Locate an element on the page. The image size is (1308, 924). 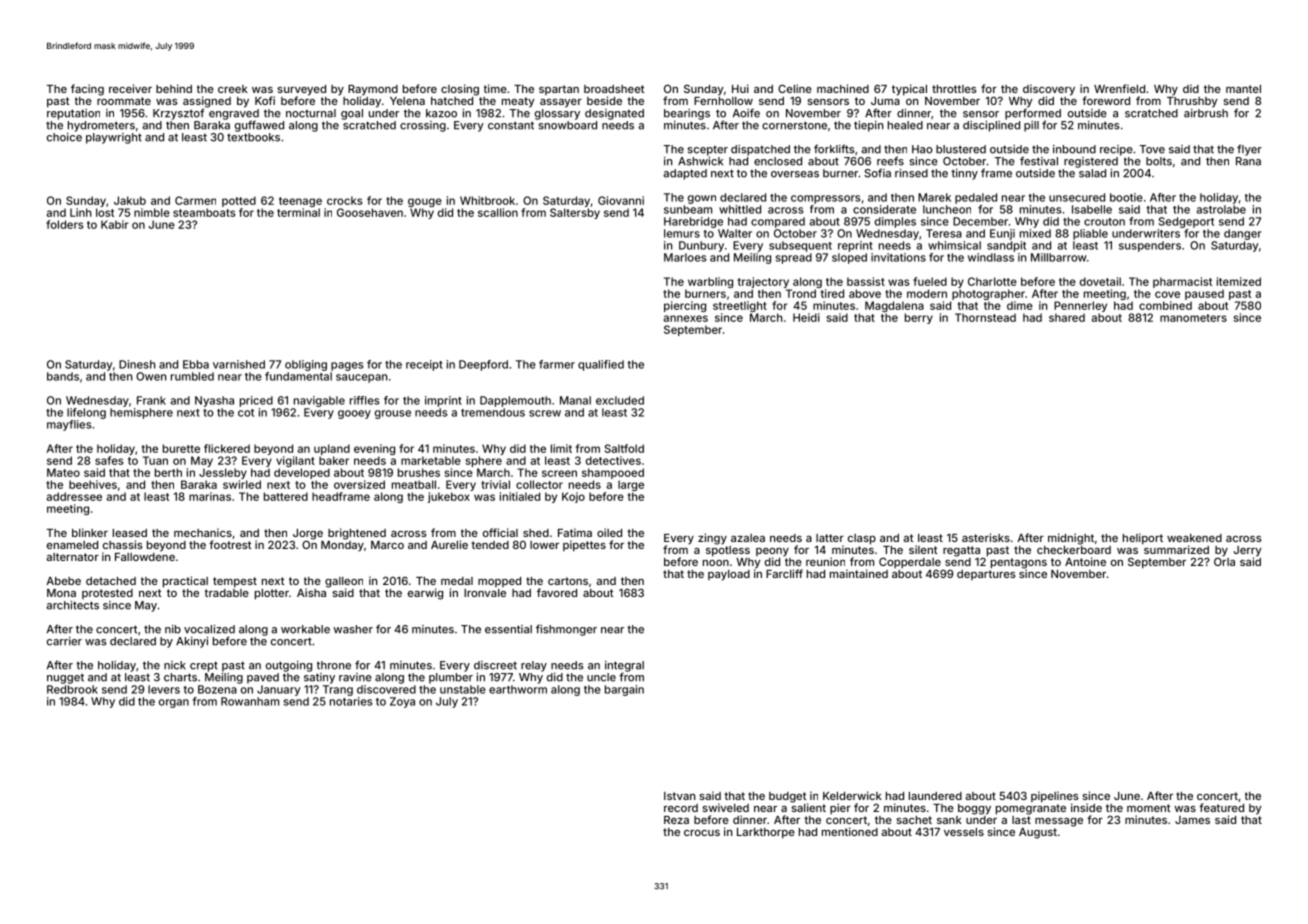
Farcliff is located at coordinates (784, 573).
